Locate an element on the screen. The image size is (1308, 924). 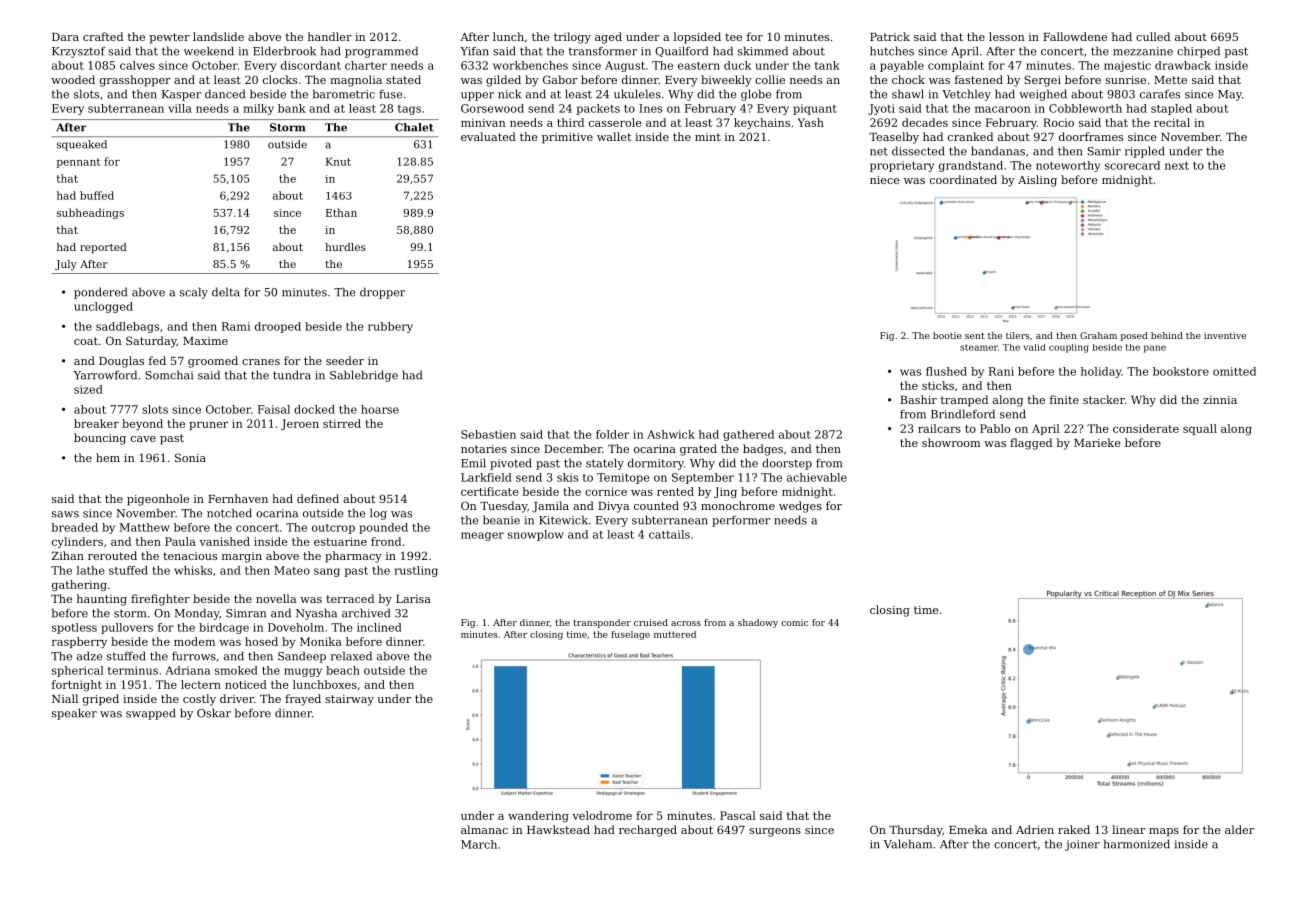
muttered is located at coordinates (675, 634).
